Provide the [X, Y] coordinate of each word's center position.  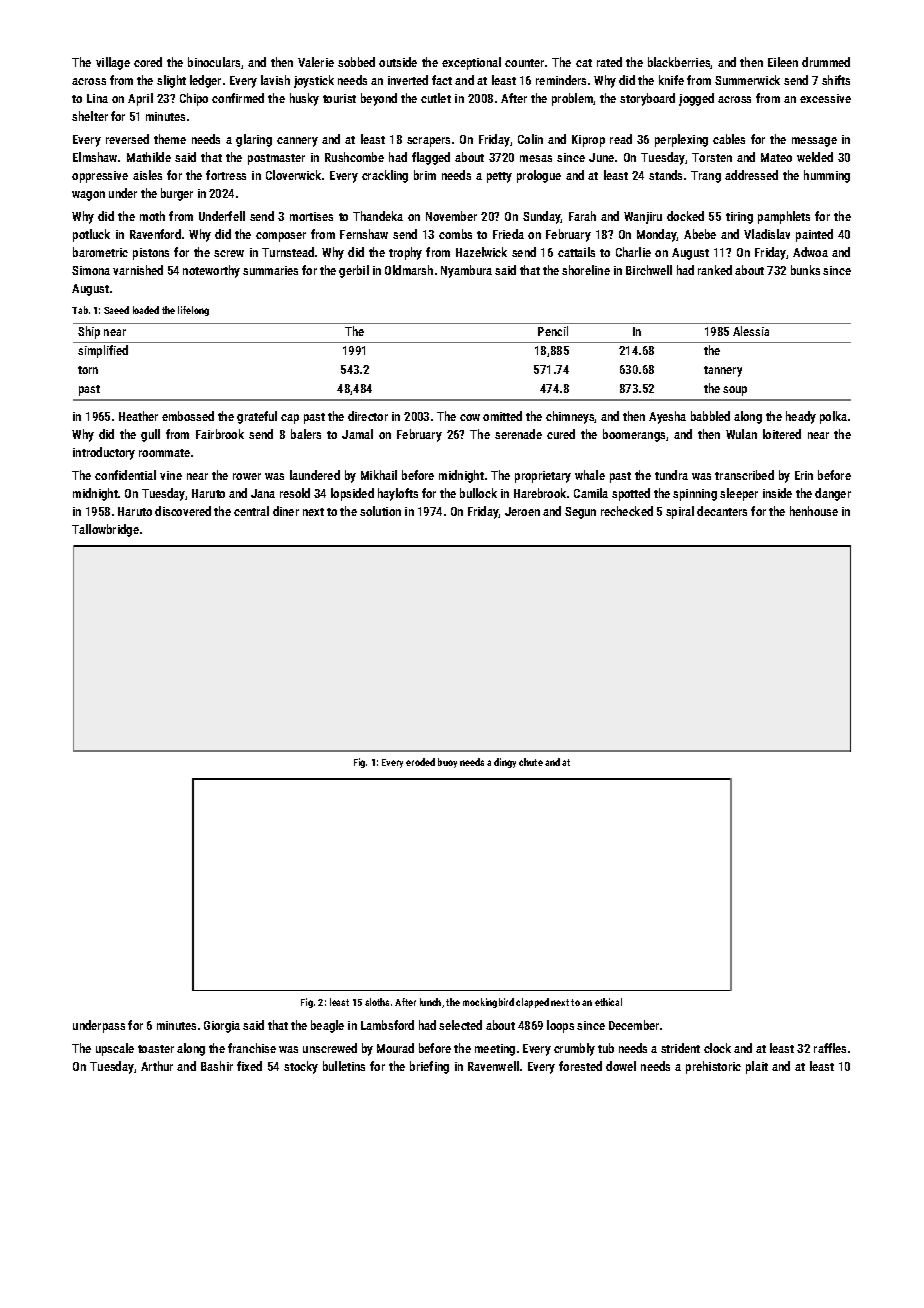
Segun [580, 513]
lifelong [193, 311]
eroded [420, 762]
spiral [680, 512]
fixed [249, 1066]
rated [609, 62]
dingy [505, 763]
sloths [377, 1002]
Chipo [194, 99]
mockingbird [488, 1003]
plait [757, 1067]
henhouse [814, 511]
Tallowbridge [105, 530]
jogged [696, 99]
